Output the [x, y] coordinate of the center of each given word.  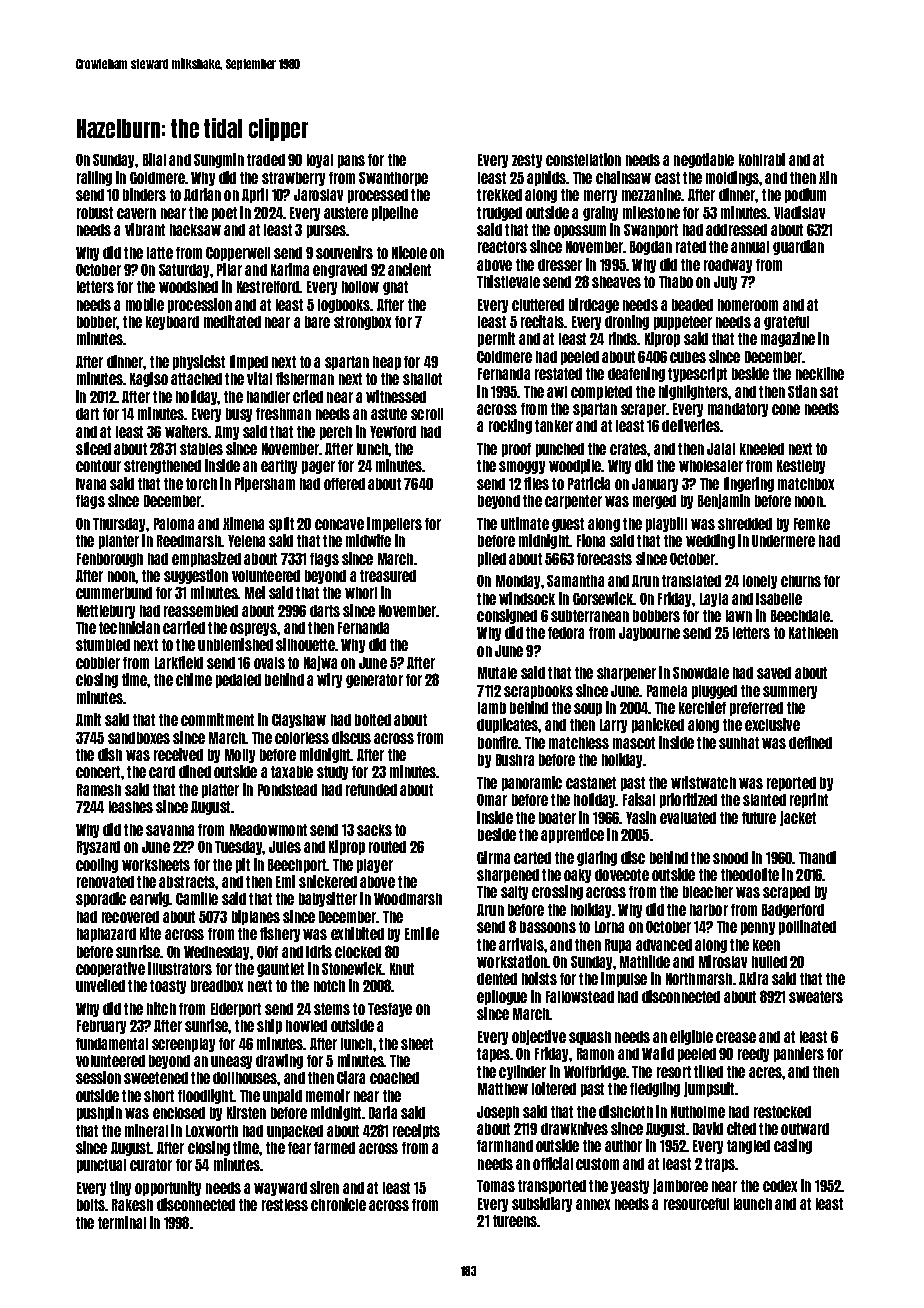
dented [497, 979]
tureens [515, 1221]
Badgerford [793, 911]
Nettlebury [106, 612]
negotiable [704, 160]
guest [568, 525]
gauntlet [280, 970]
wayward [280, 1189]
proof [516, 450]
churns [801, 581]
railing [94, 178]
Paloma [174, 524]
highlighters [693, 392]
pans [351, 161]
